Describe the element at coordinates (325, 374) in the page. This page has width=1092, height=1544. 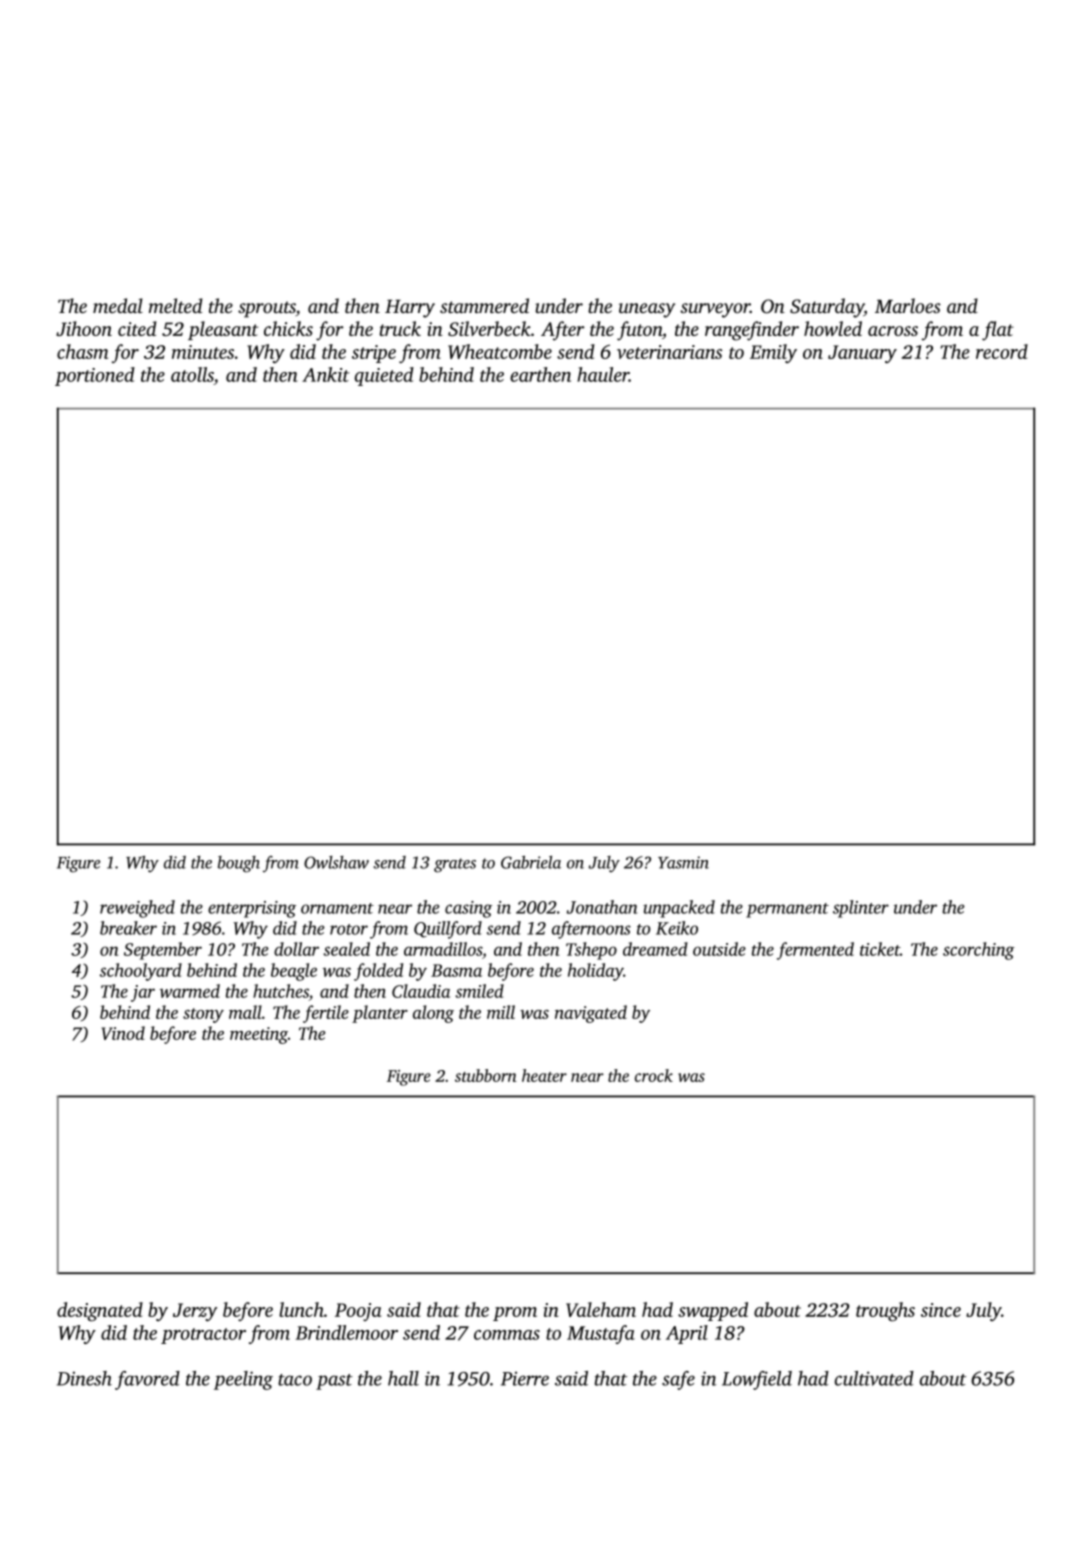
I see `Ankit` at that location.
